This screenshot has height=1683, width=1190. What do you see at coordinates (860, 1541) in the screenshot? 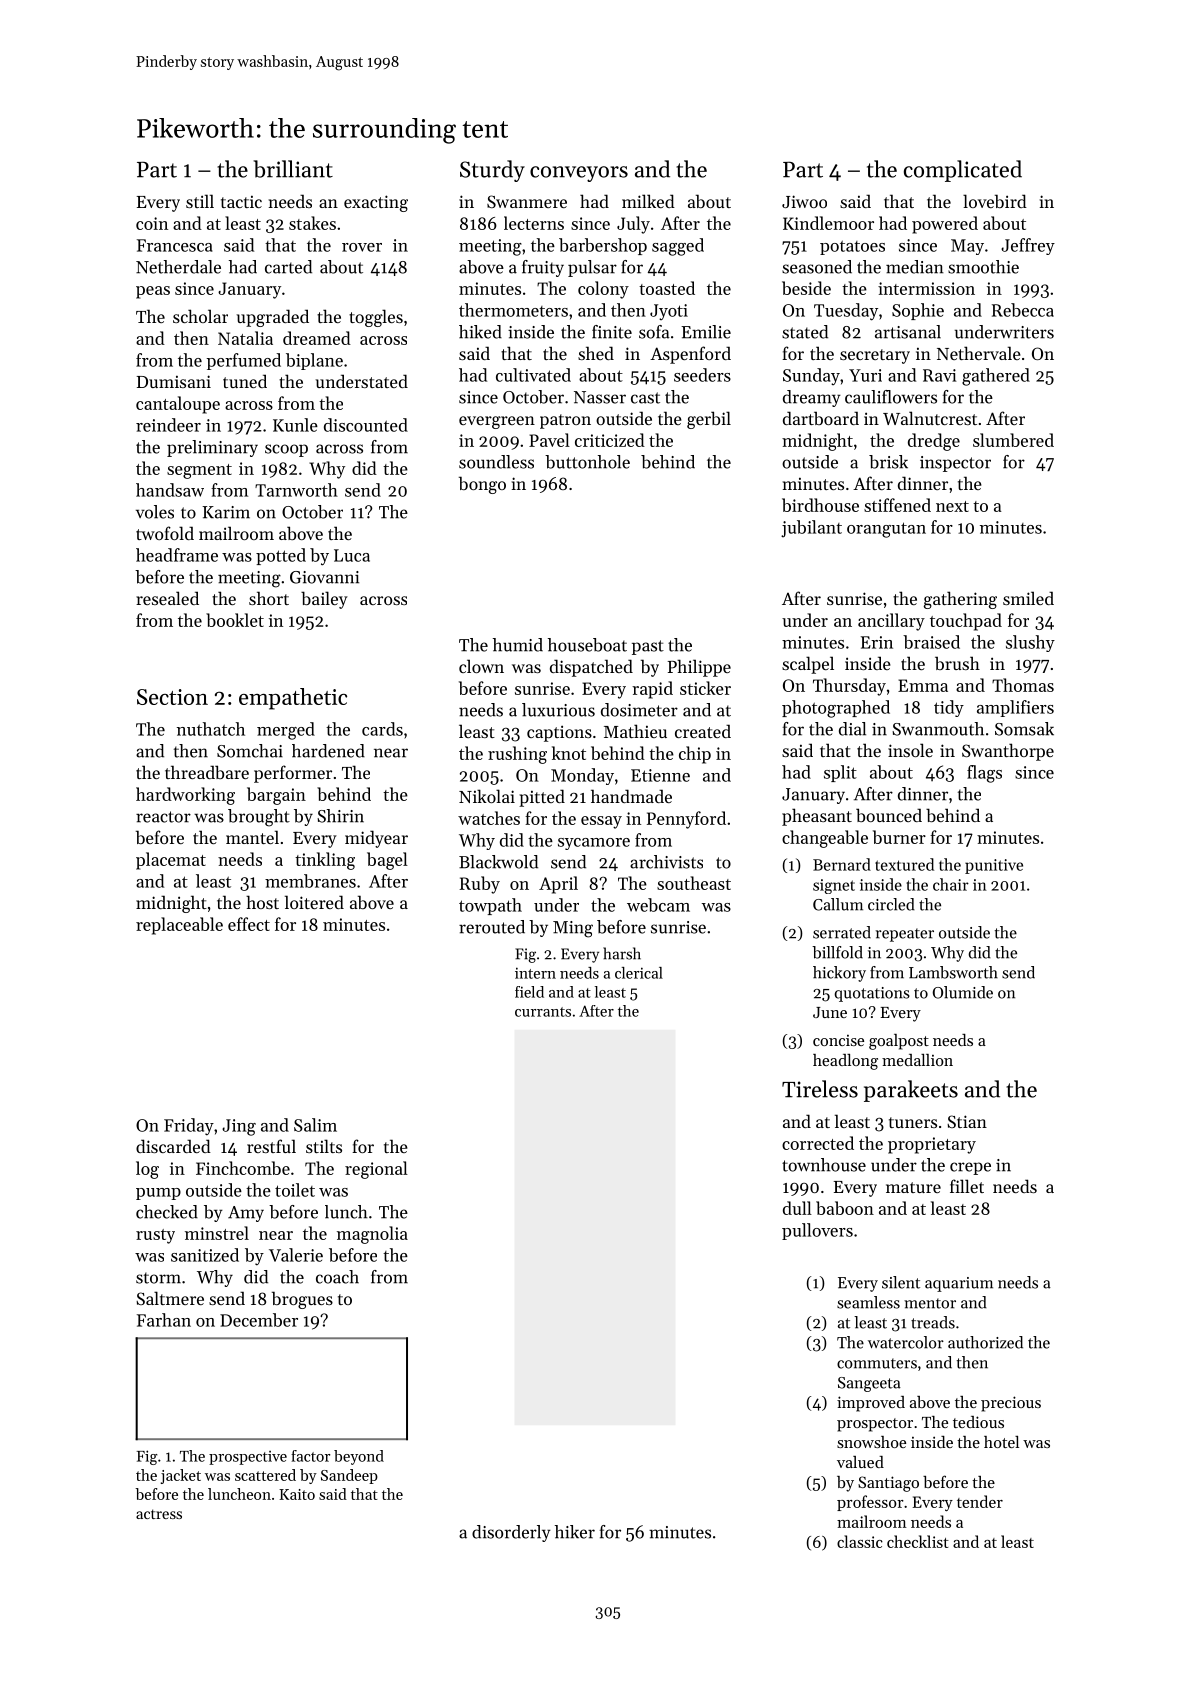
I see `classic` at bounding box center [860, 1541].
